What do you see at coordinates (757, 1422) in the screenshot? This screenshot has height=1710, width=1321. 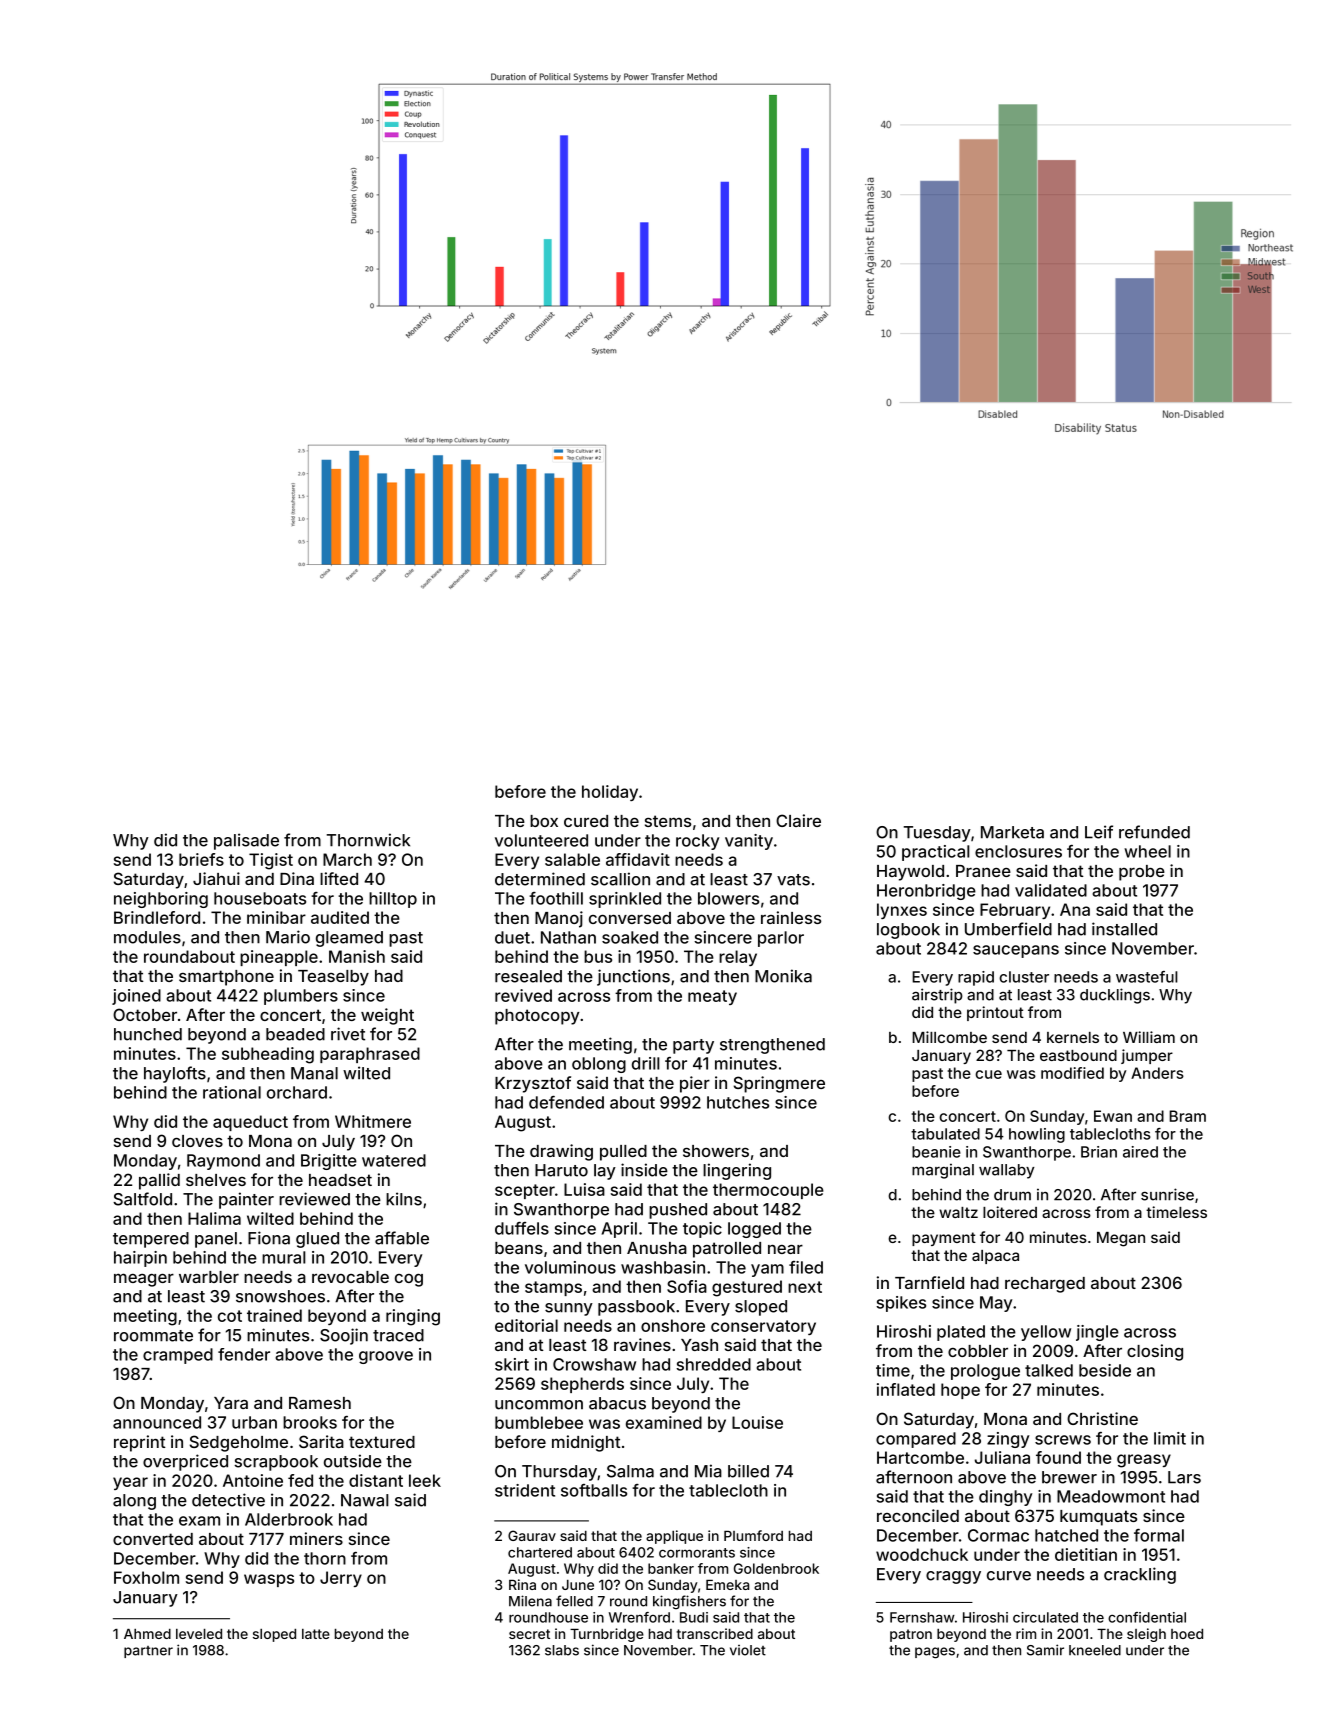 I see `Louise` at bounding box center [757, 1422].
